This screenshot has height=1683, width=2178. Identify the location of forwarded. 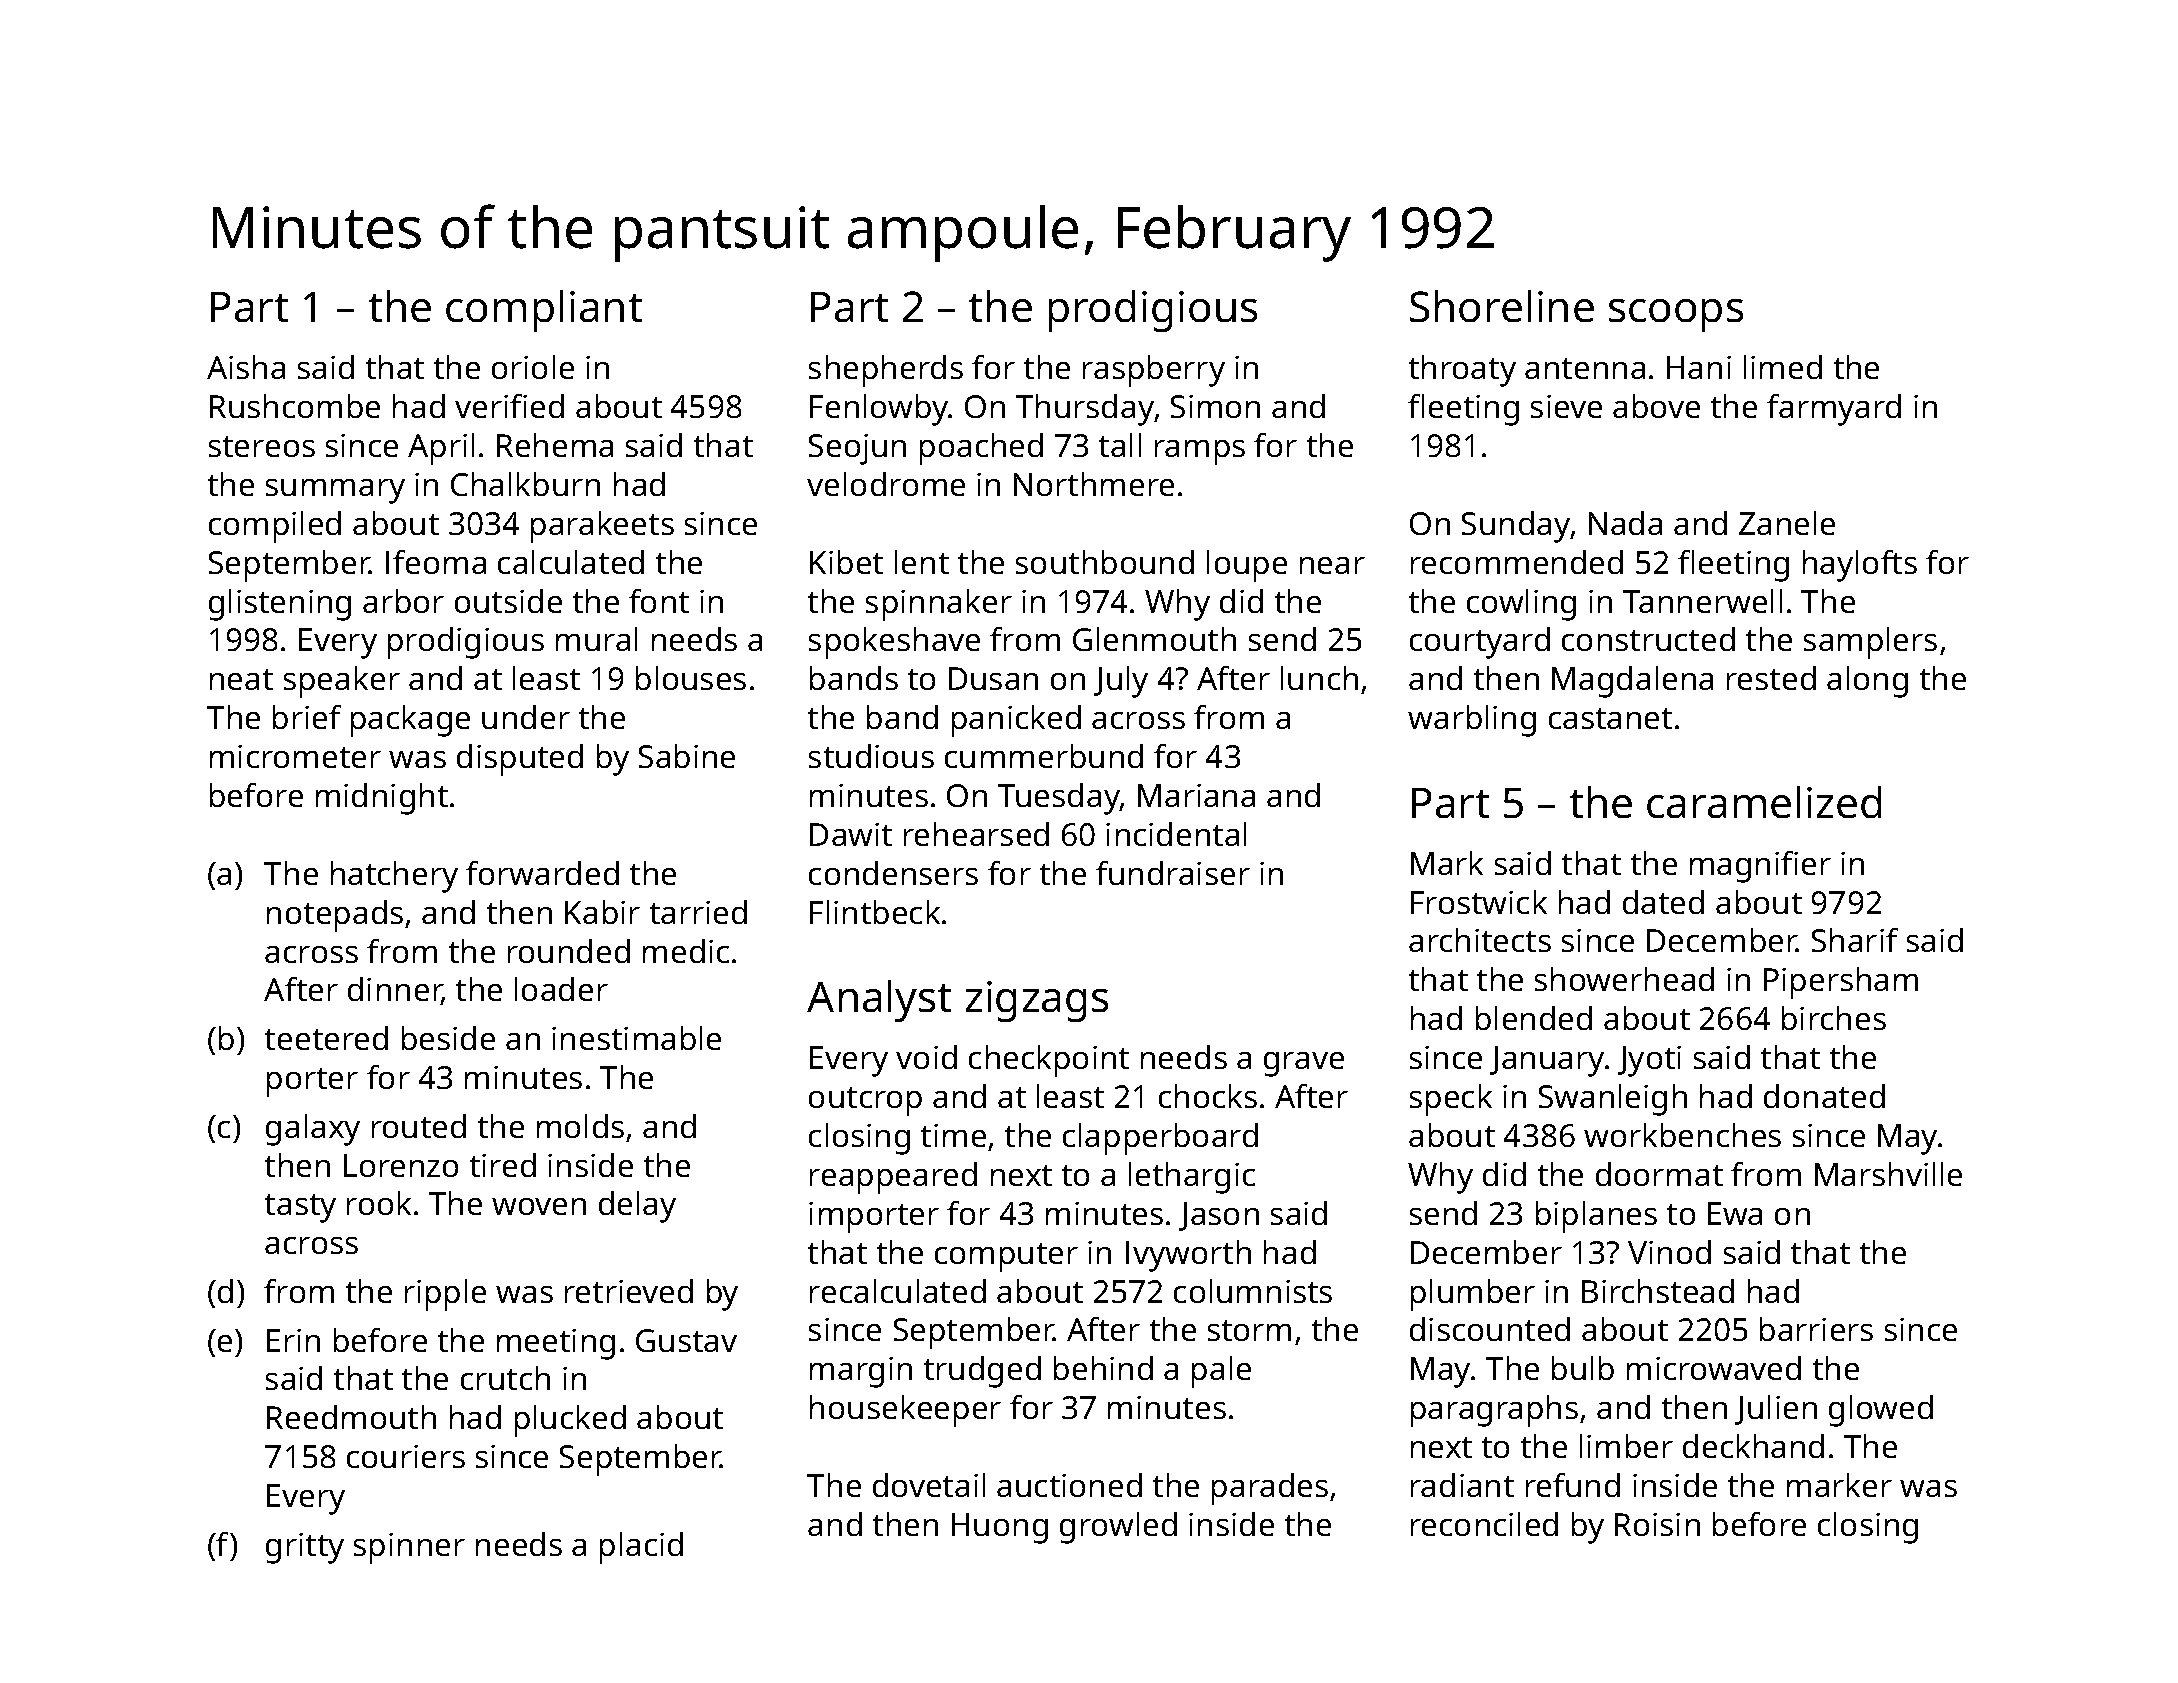
(542, 873).
